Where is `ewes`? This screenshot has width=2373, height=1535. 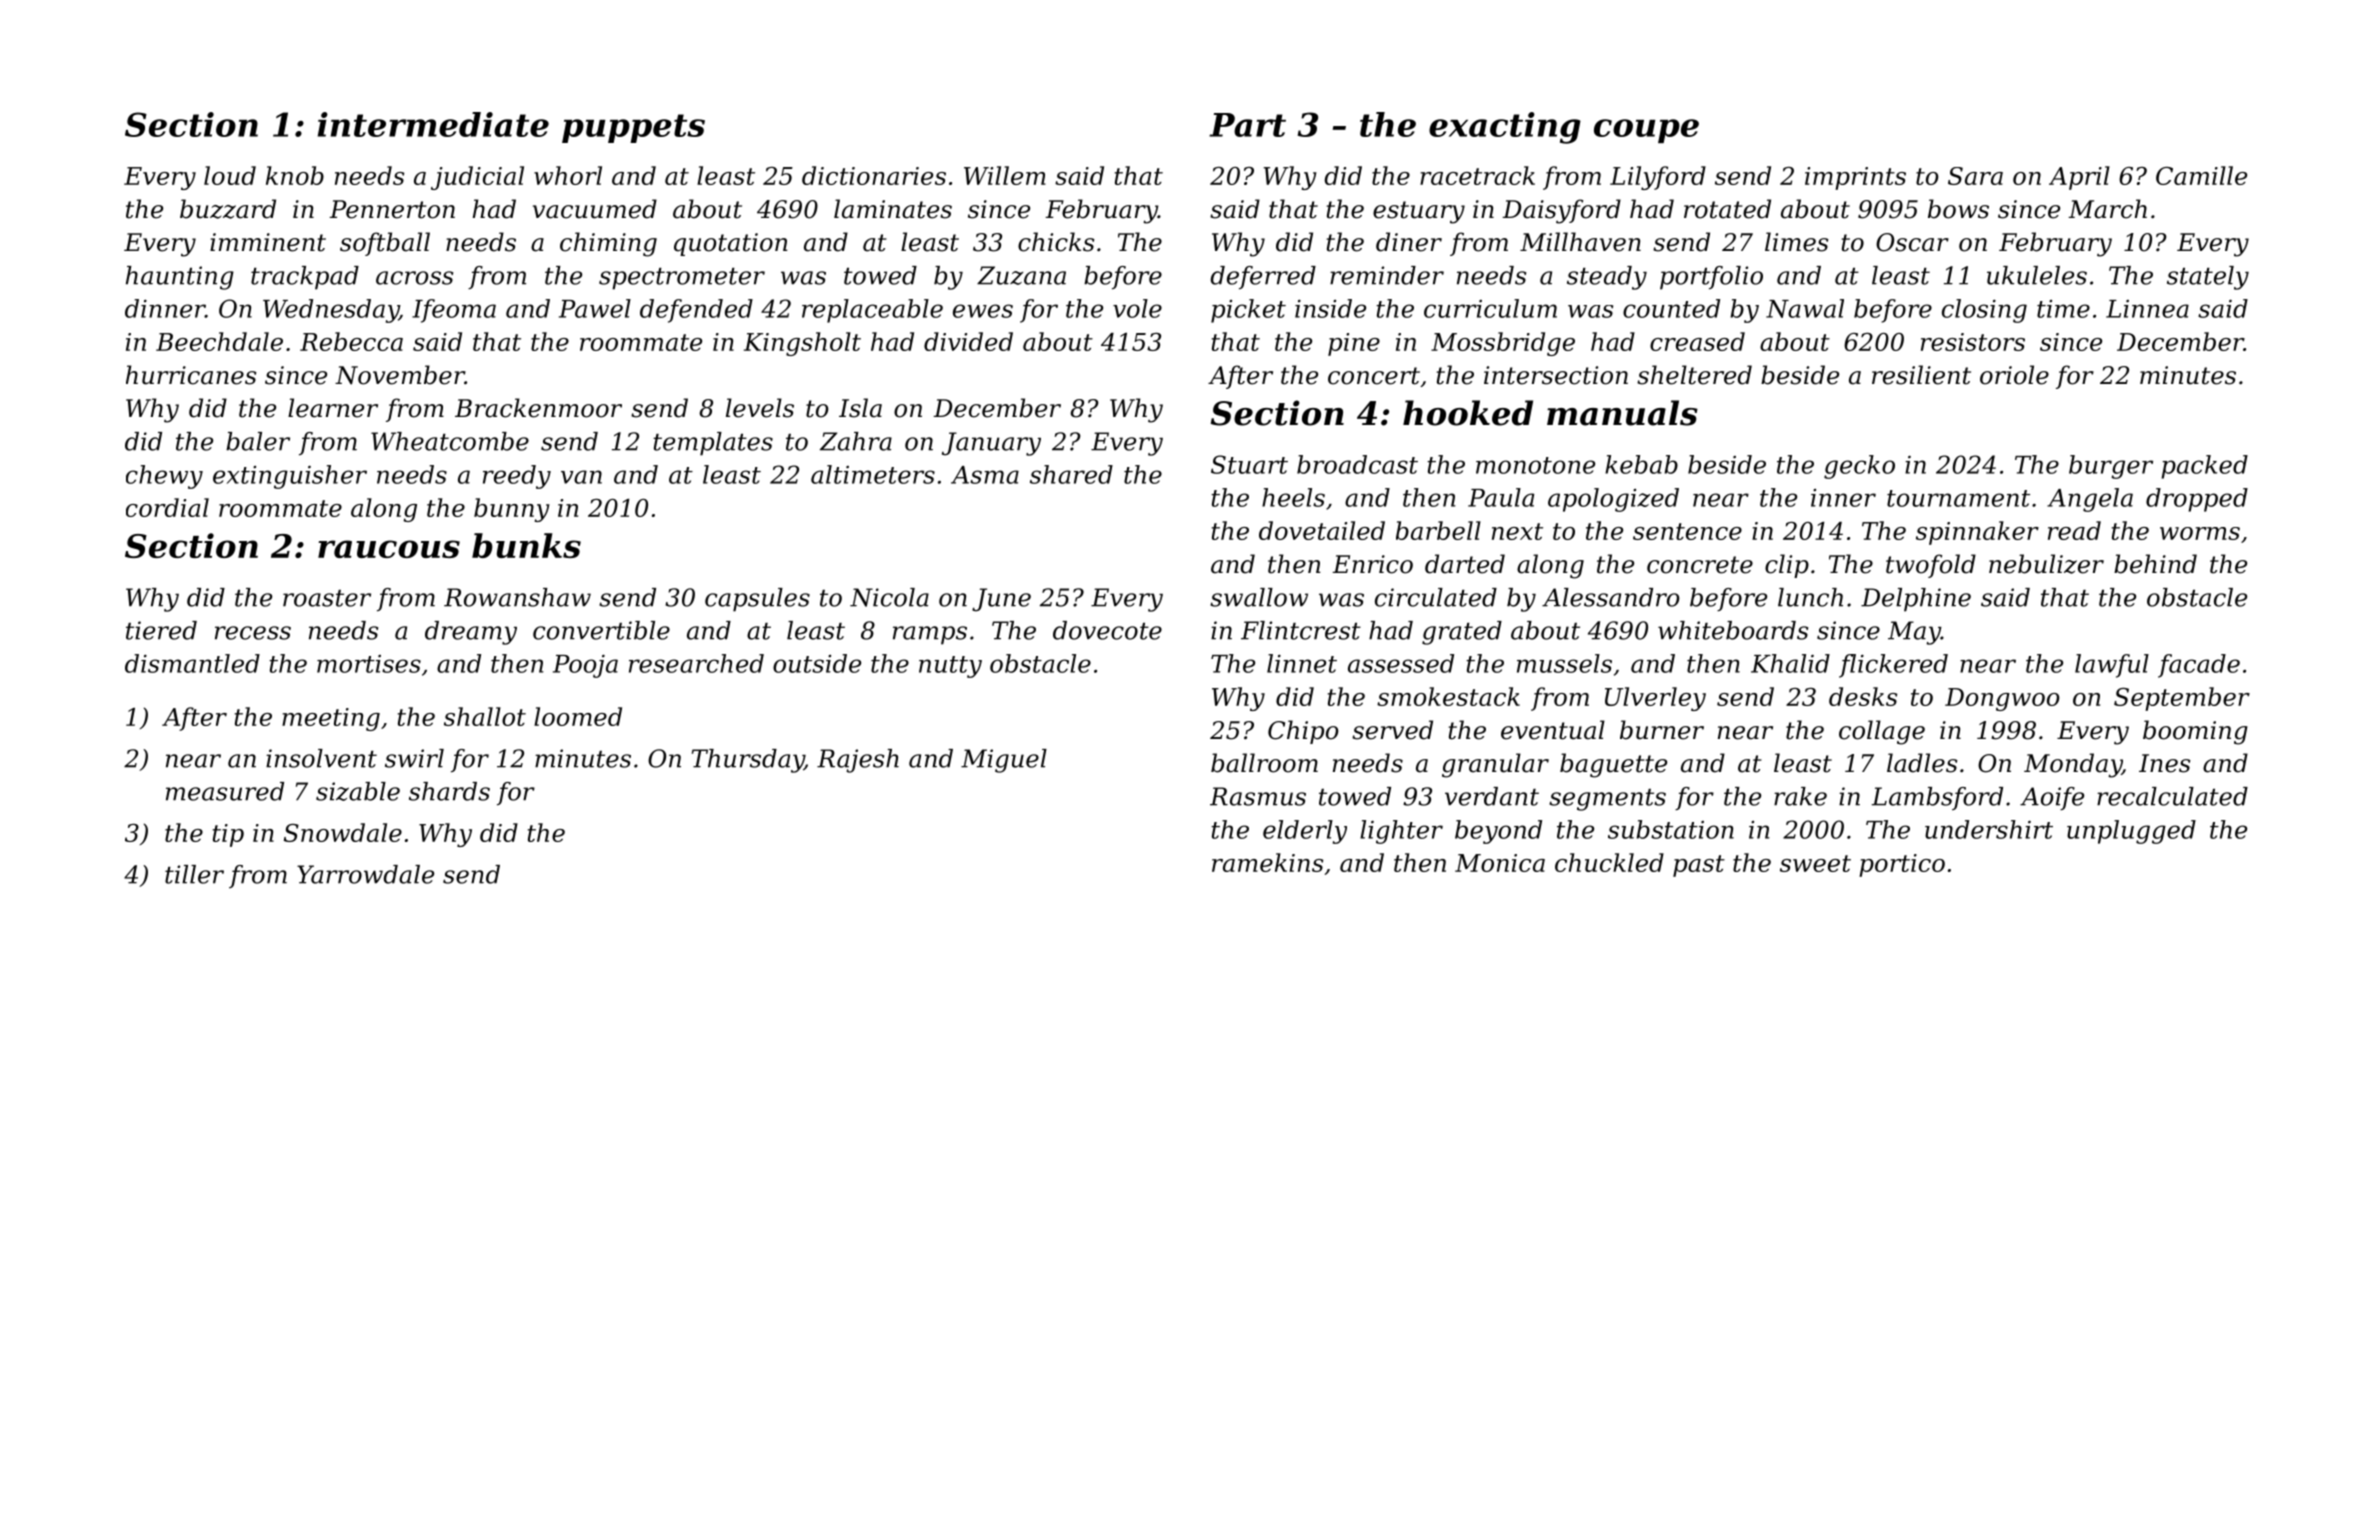 ewes is located at coordinates (983, 311).
